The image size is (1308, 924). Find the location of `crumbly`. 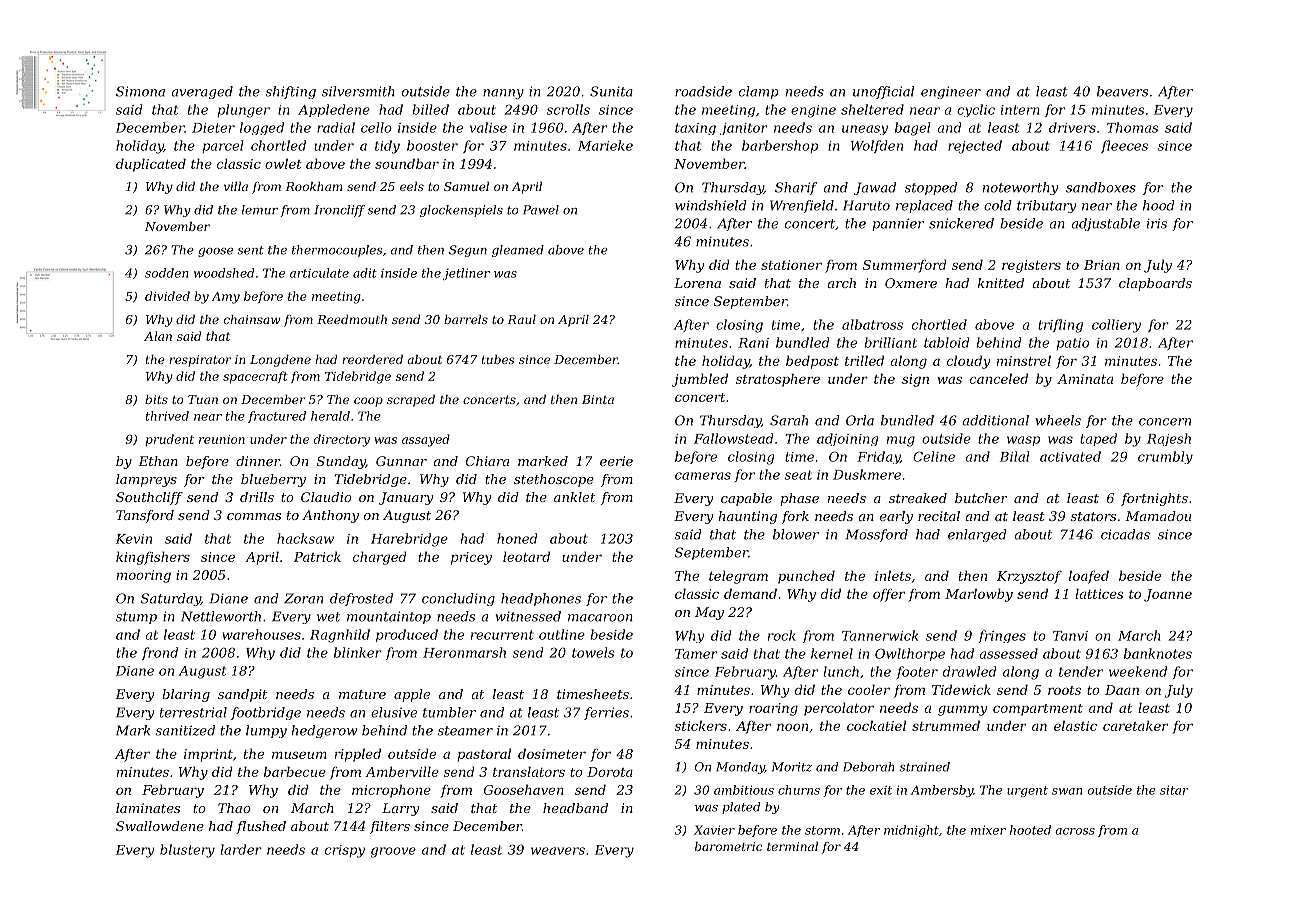

crumbly is located at coordinates (1165, 457).
